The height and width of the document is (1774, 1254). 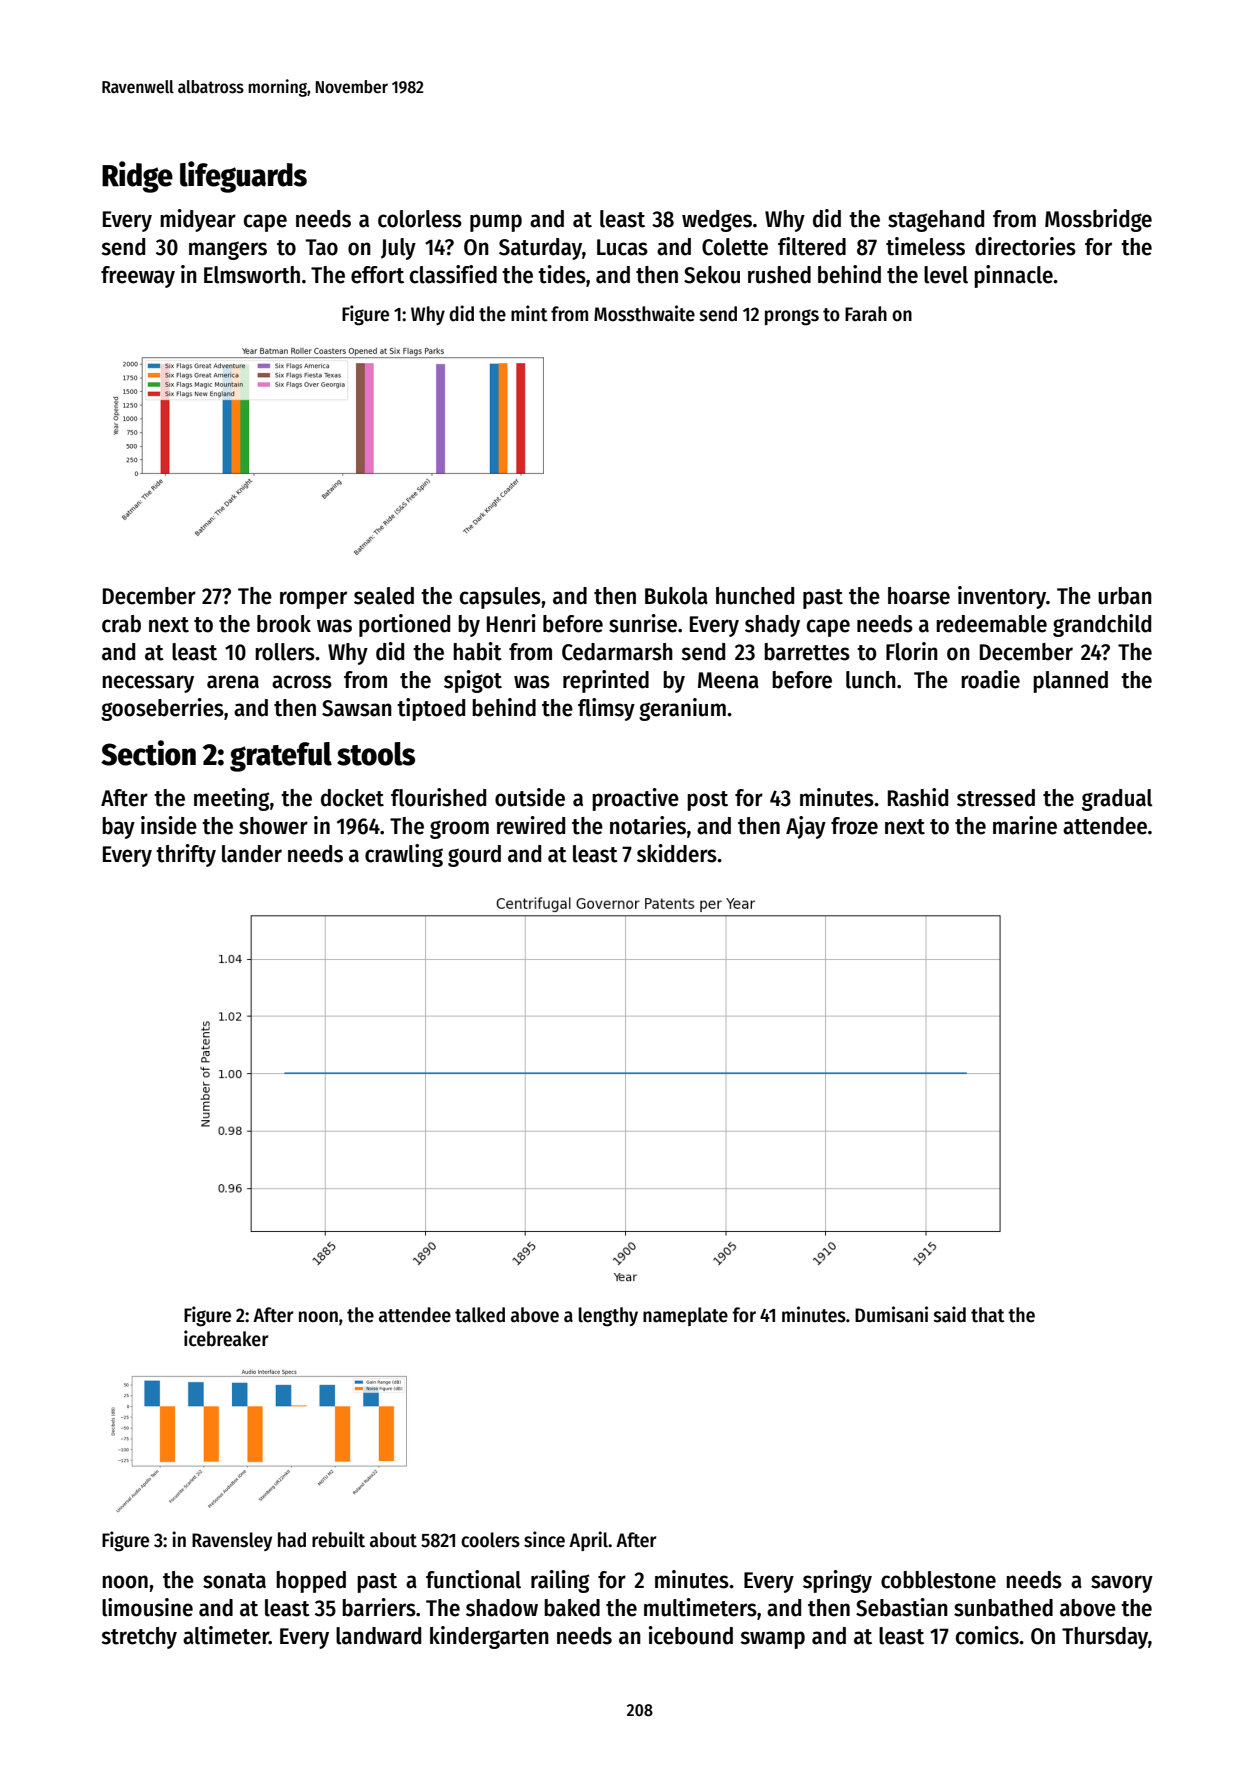 What do you see at coordinates (529, 313) in the document?
I see `mint` at bounding box center [529, 313].
